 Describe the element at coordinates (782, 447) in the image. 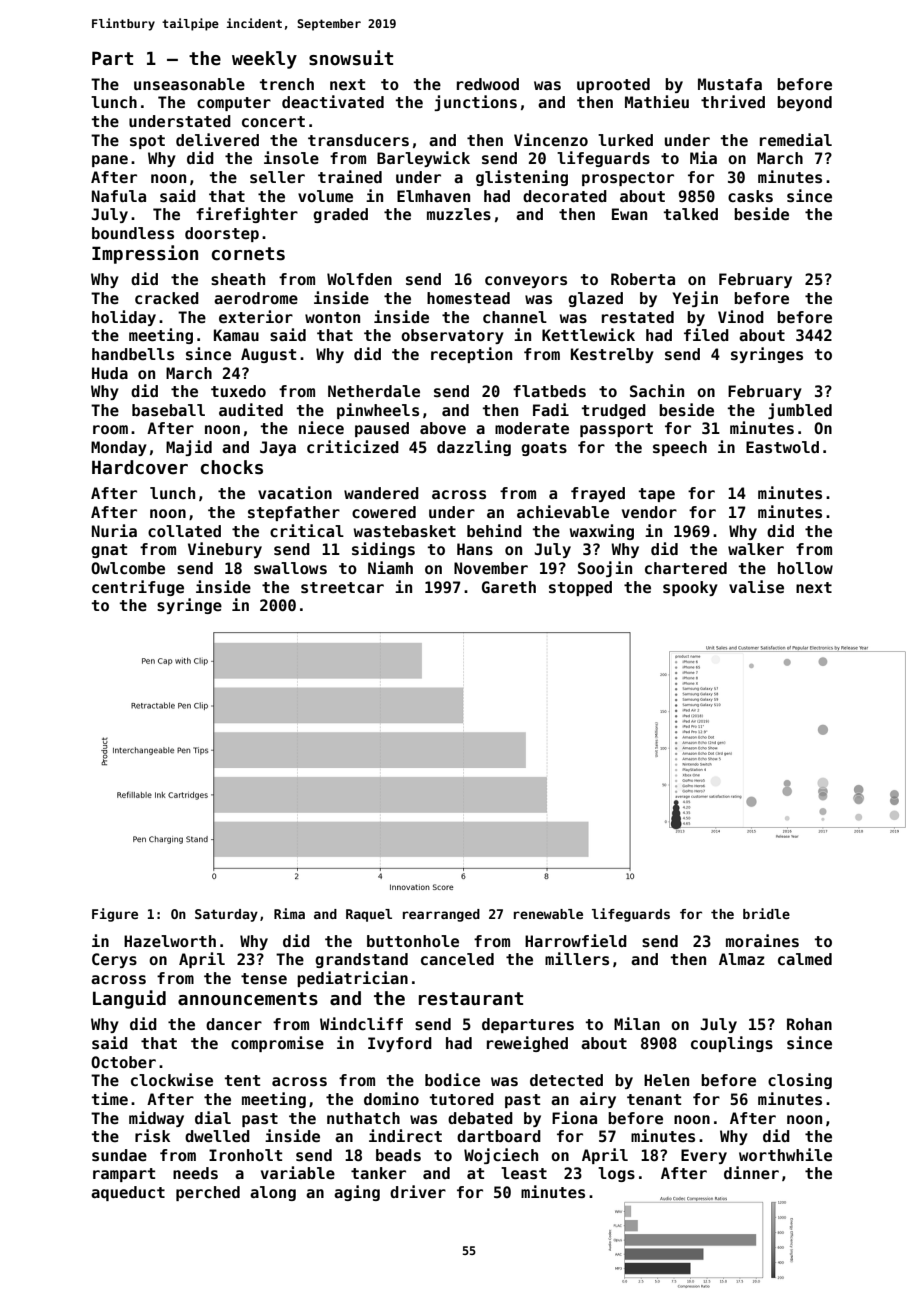

I see `Eastwold` at that location.
